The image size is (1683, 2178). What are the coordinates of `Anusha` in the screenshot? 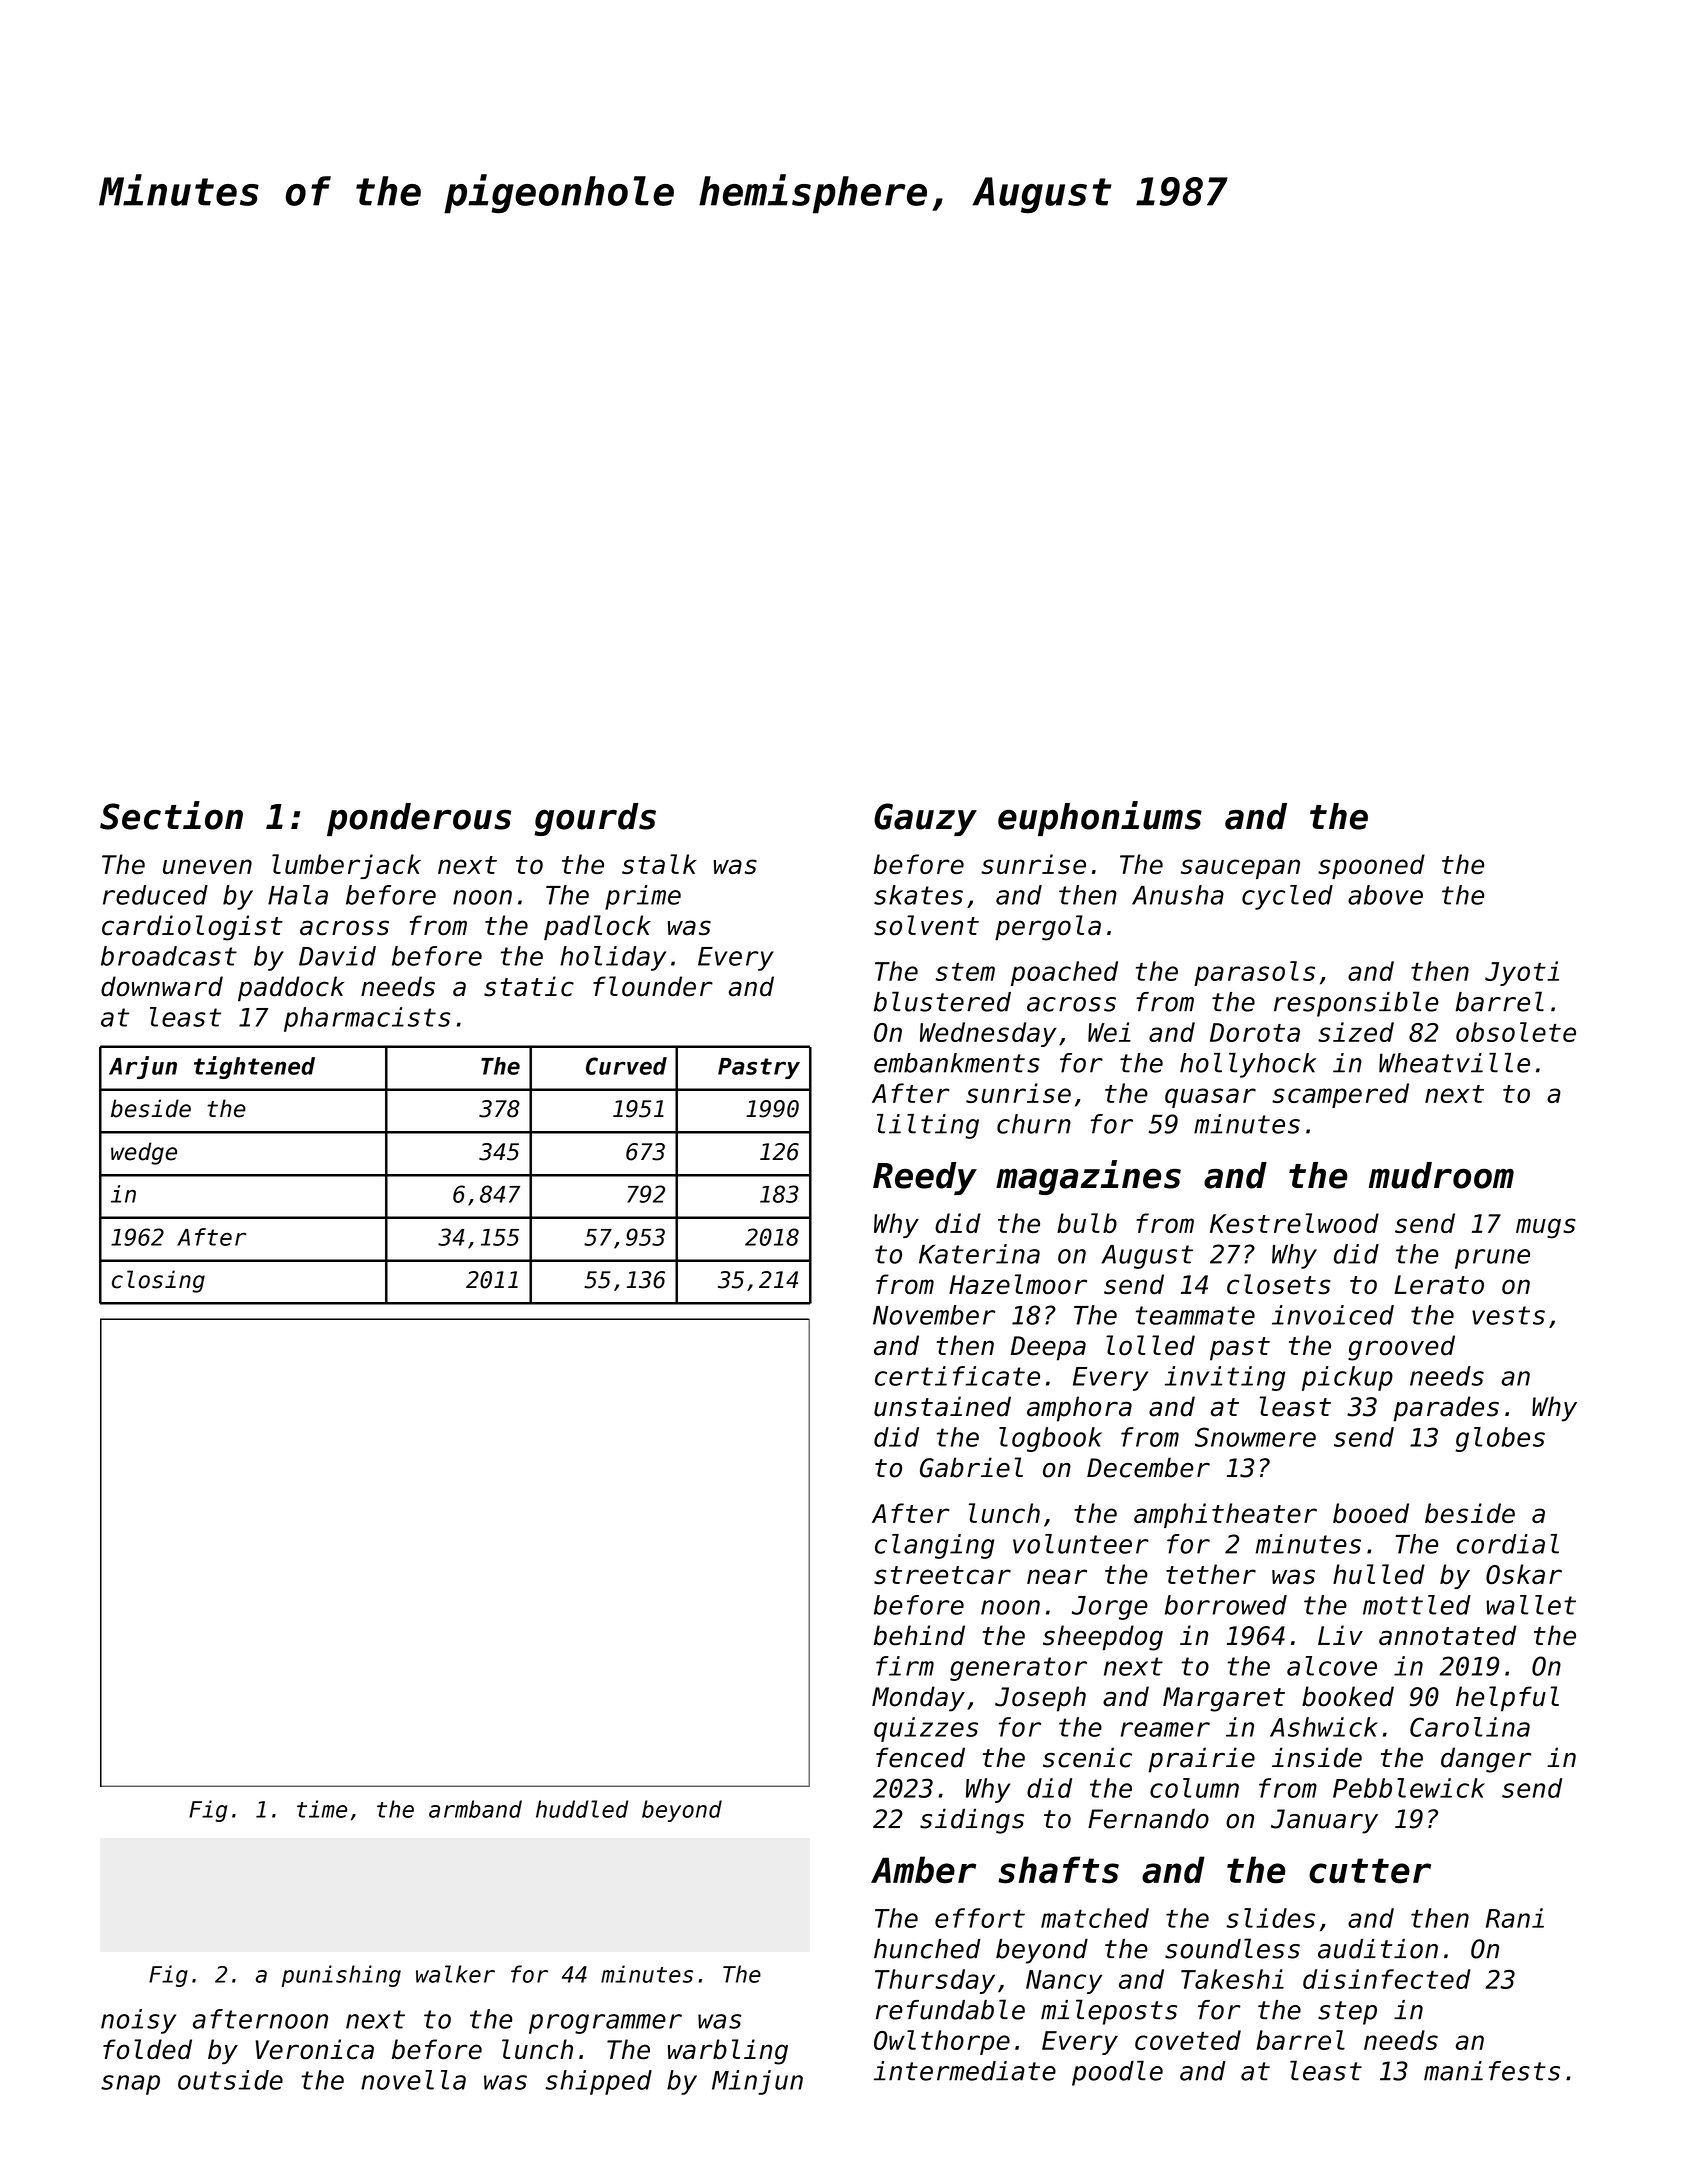 It's located at (1178, 895).
